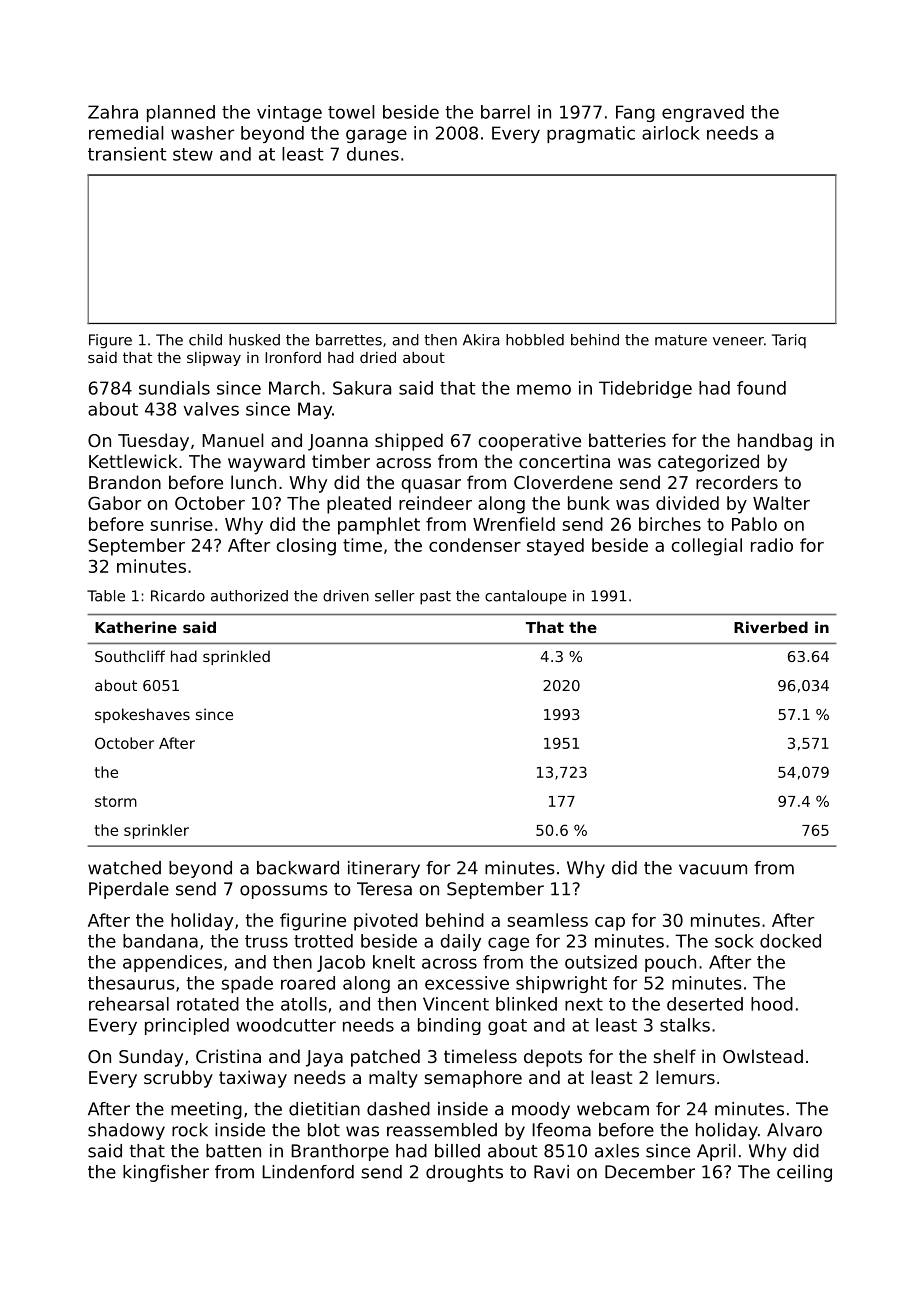 This page has width=924, height=1311. I want to click on spokeshaves, so click(142, 715).
